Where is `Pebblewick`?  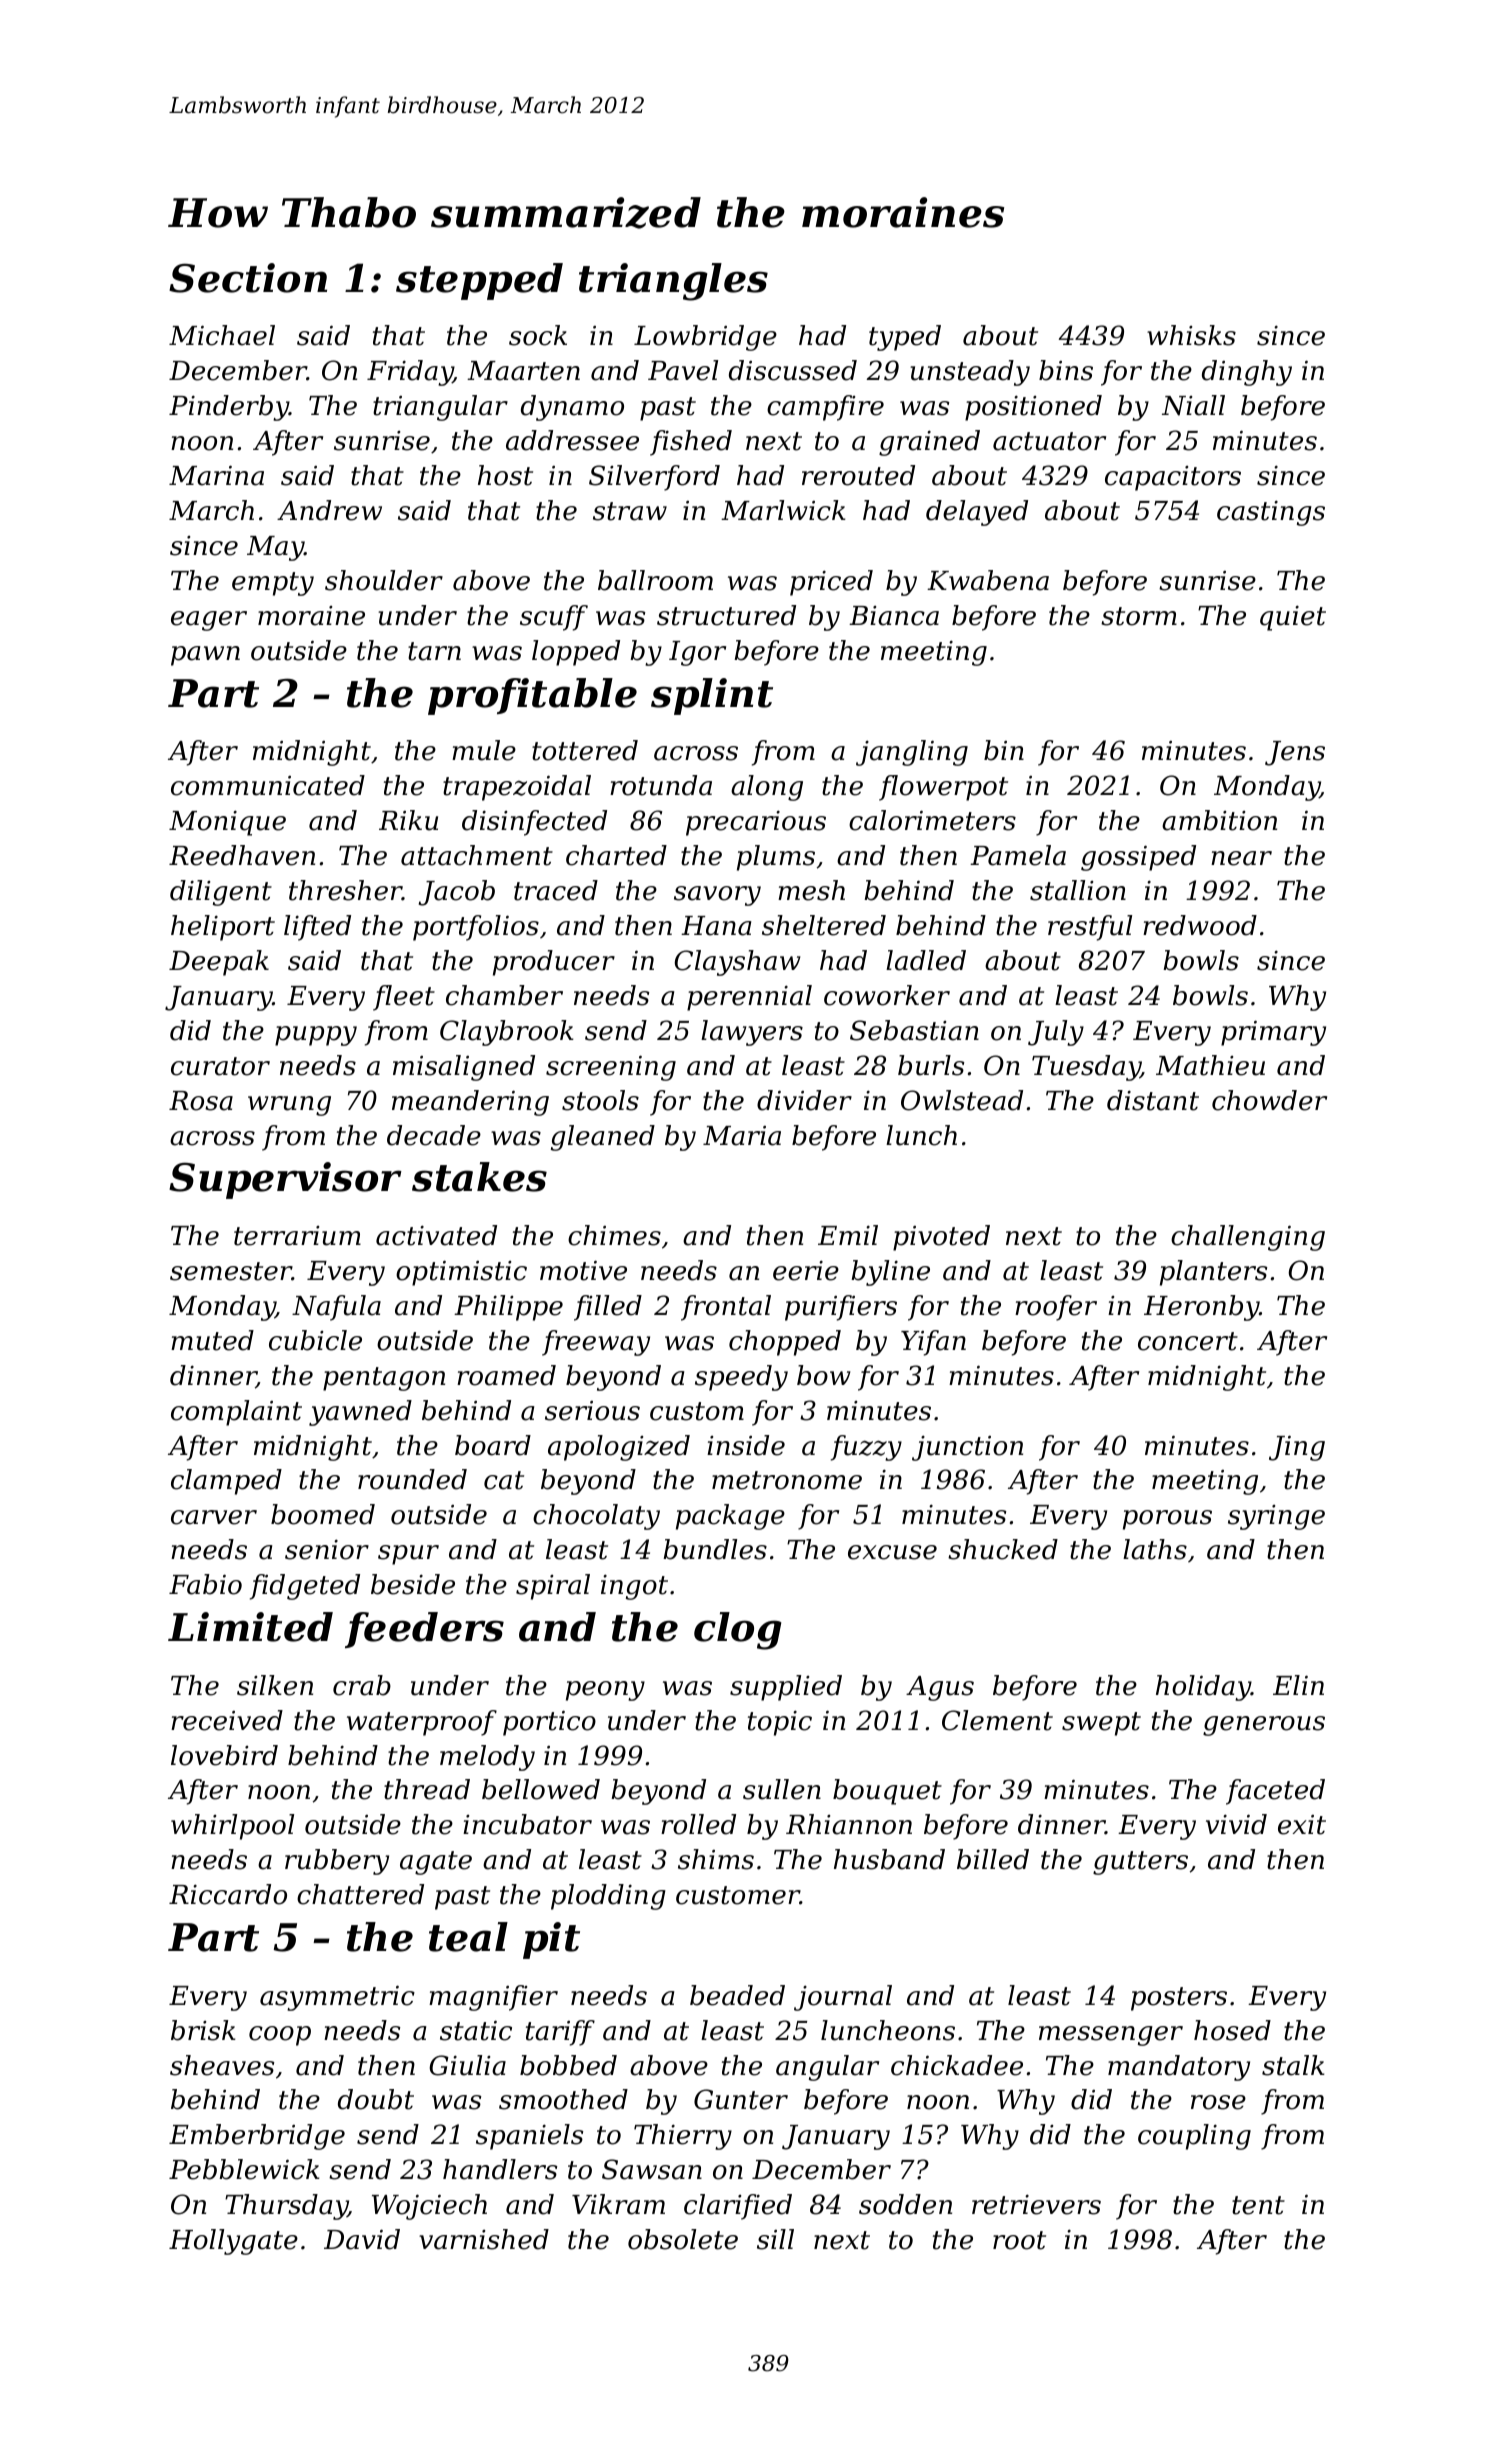 Pebblewick is located at coordinates (244, 2169).
